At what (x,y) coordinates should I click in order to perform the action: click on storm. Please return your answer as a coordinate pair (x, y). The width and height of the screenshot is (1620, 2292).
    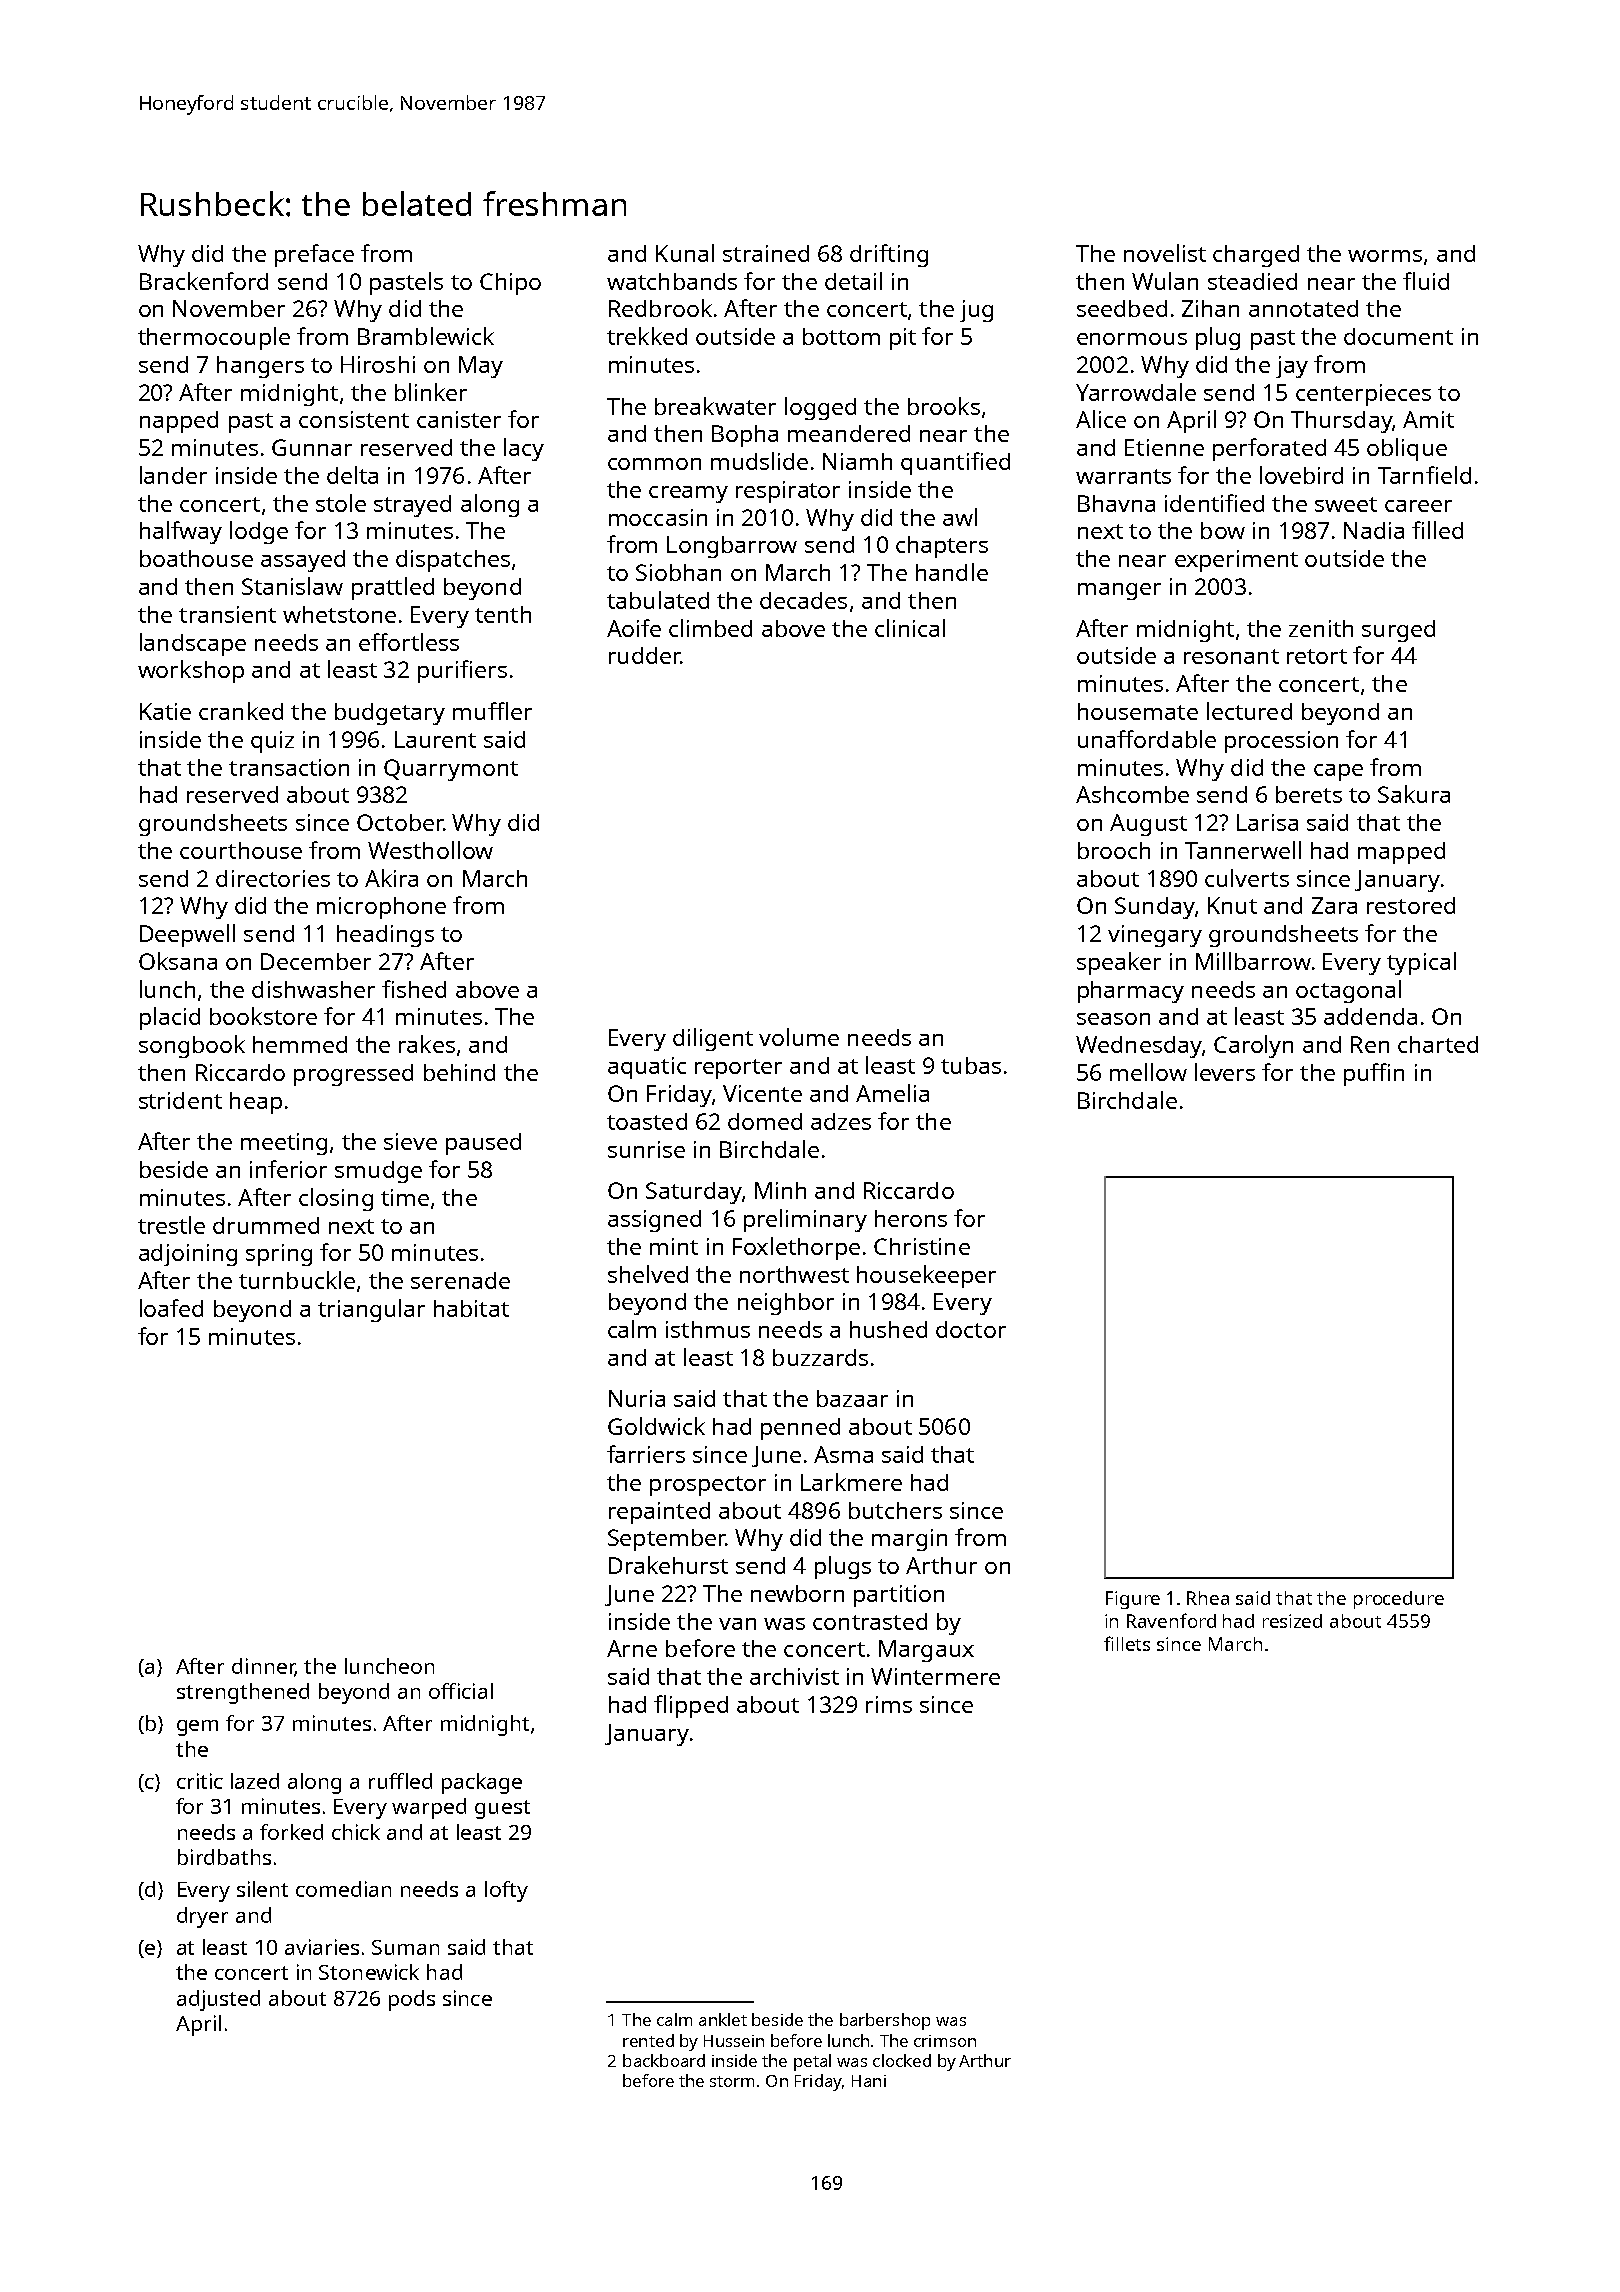
    Looking at the image, I should click on (732, 2081).
